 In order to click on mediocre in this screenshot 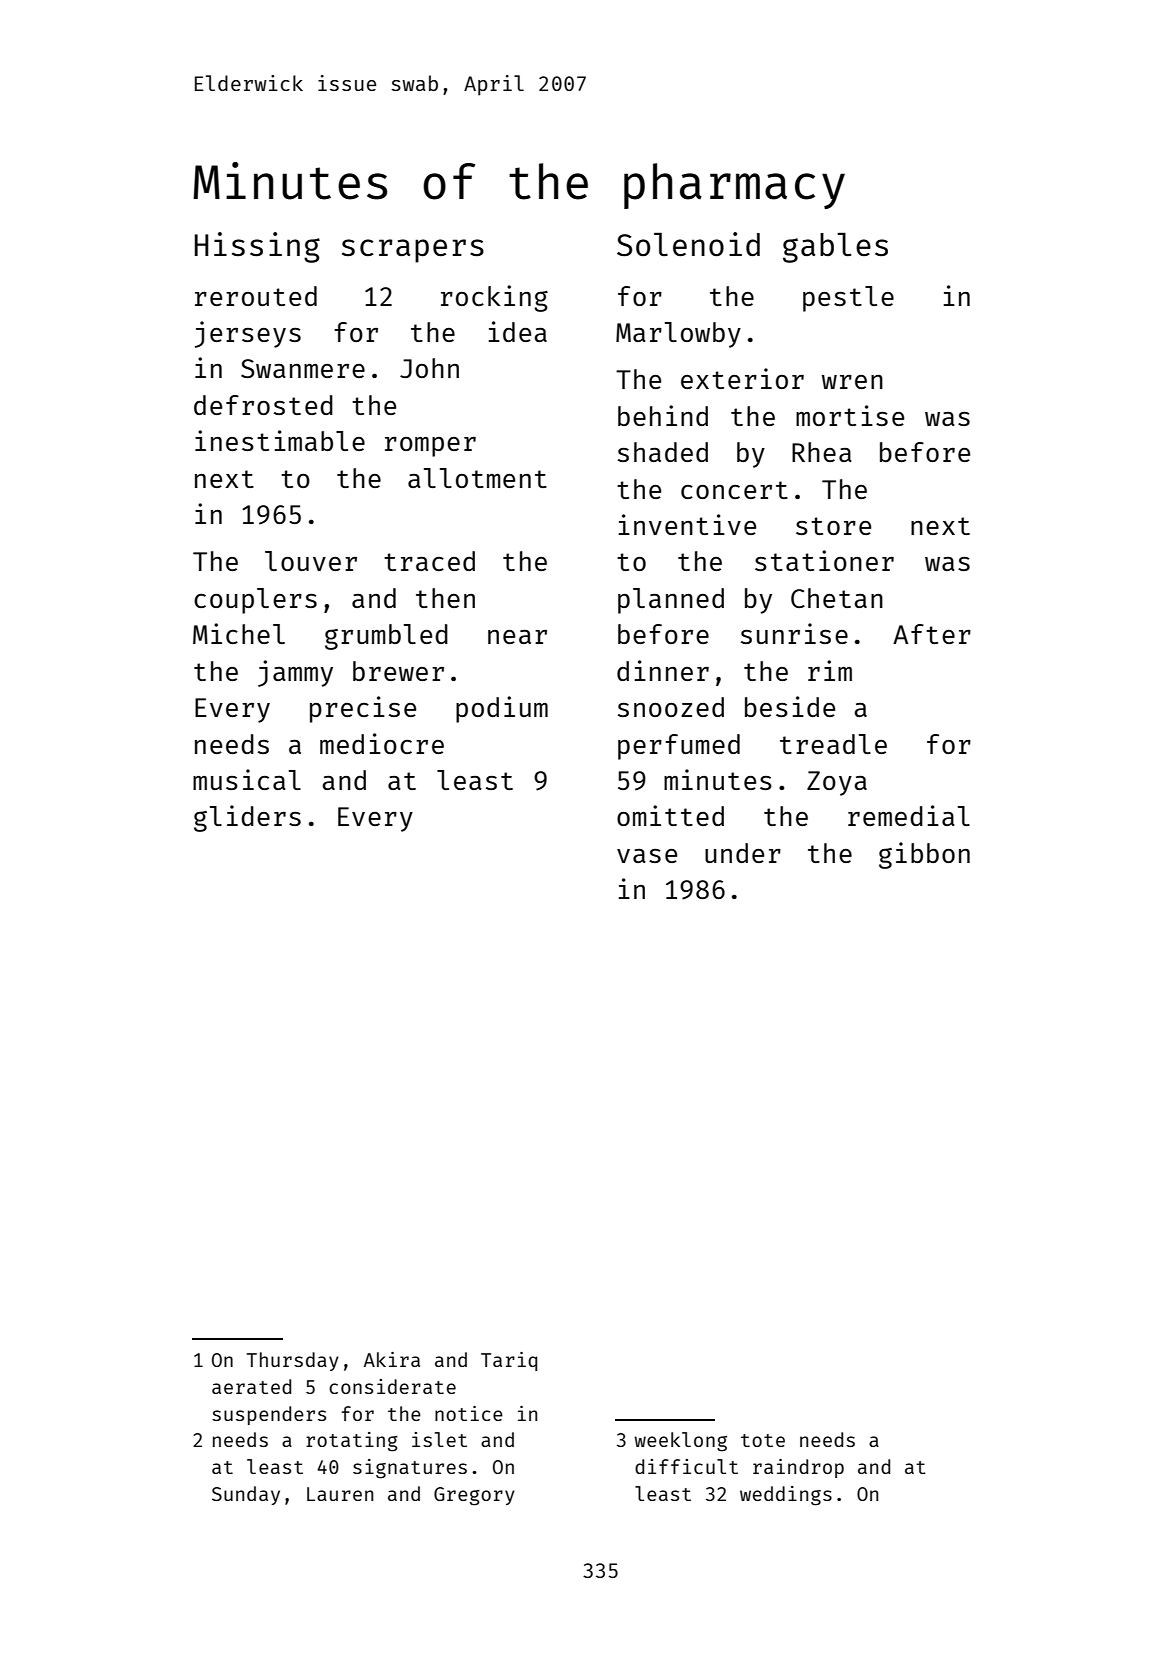, I will do `click(382, 743)`.
